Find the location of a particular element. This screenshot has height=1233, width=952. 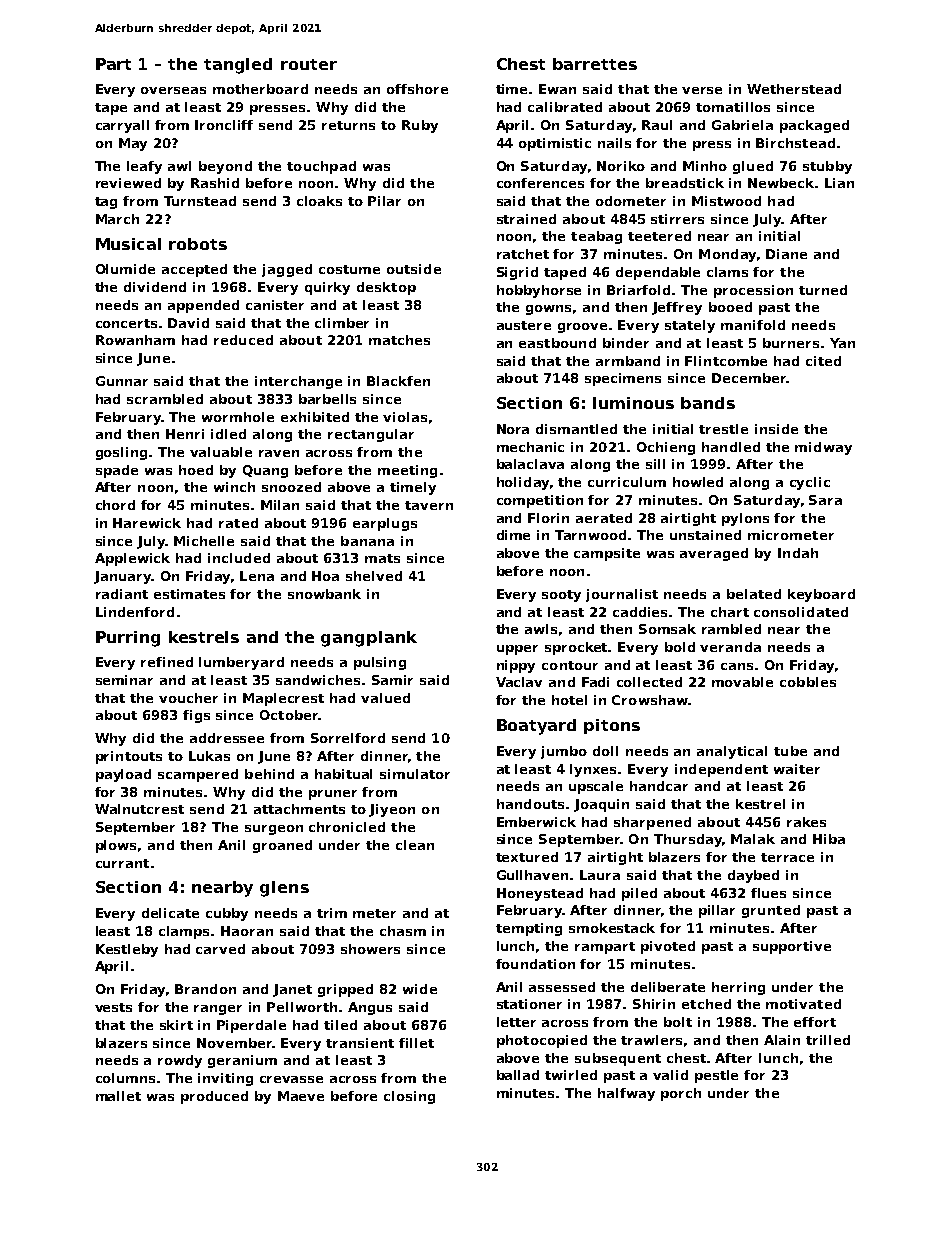

plows is located at coordinates (116, 846).
